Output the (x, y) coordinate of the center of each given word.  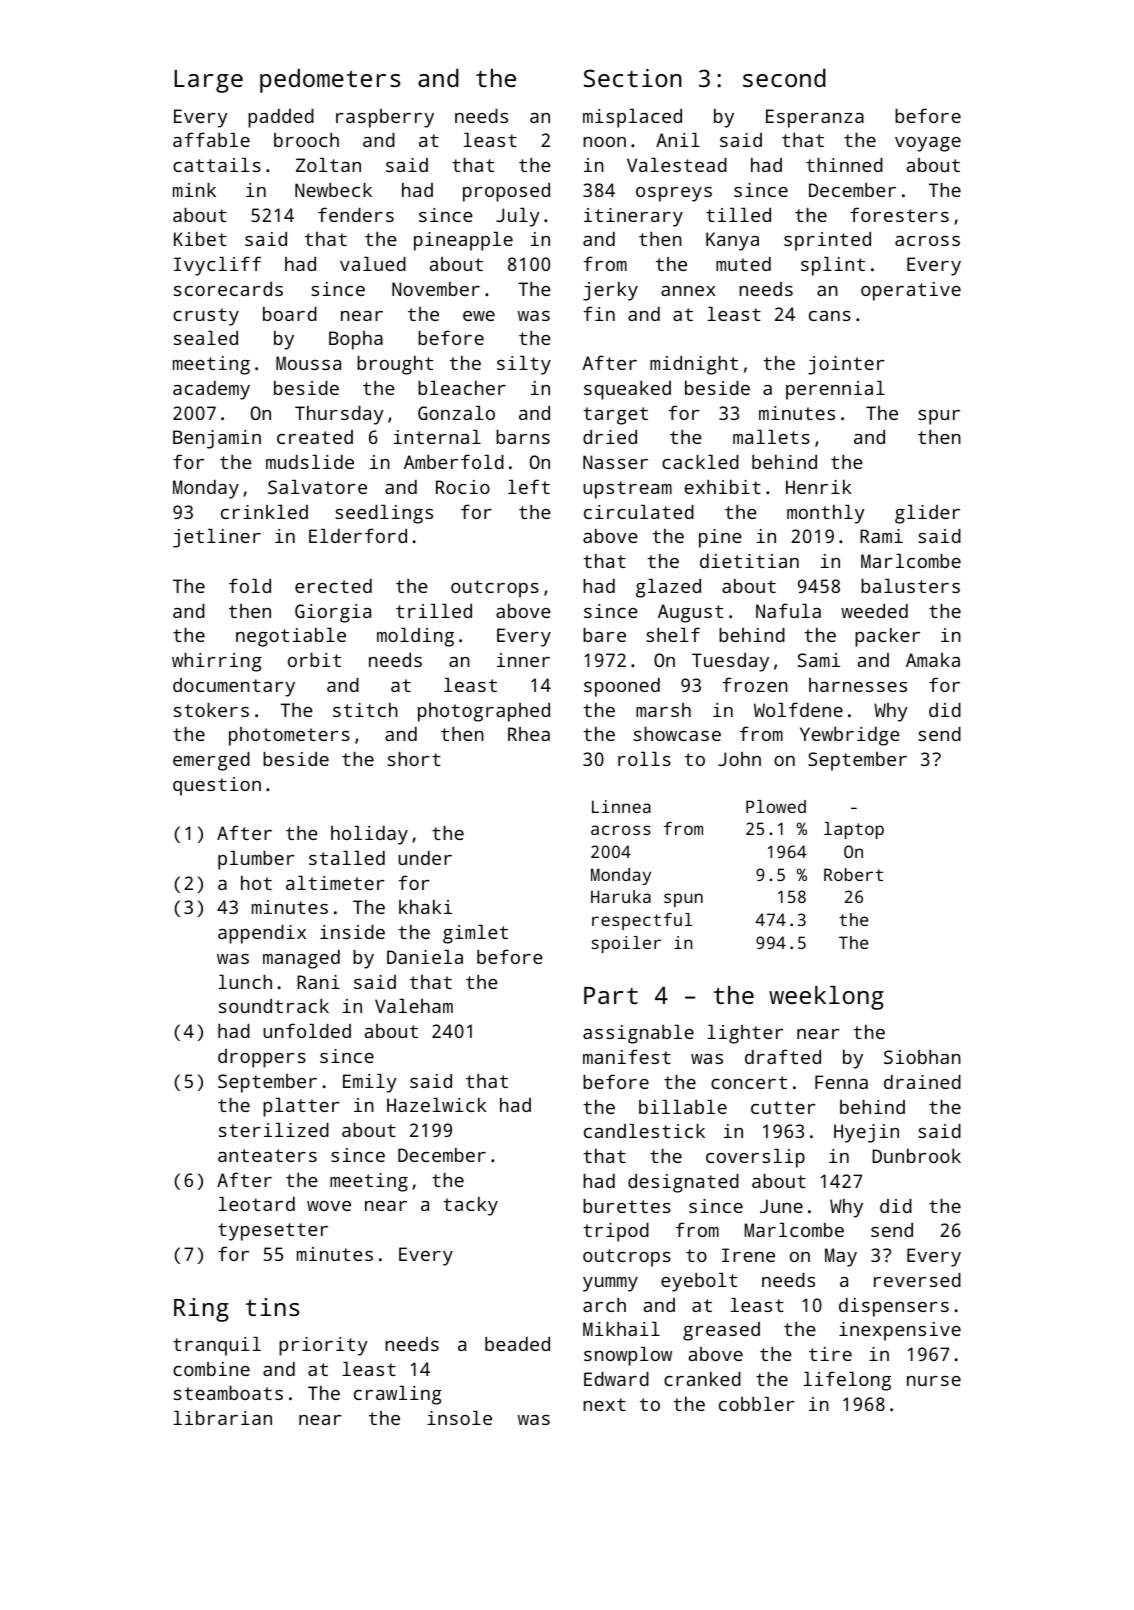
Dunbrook (916, 1156)
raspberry (385, 118)
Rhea (529, 734)
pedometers (330, 81)
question (217, 786)
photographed (484, 712)
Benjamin (217, 439)
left (529, 486)
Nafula (788, 610)
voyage (928, 144)
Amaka (933, 660)
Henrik (819, 487)
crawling (398, 1395)
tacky (470, 1206)
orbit (314, 660)
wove (329, 1206)
